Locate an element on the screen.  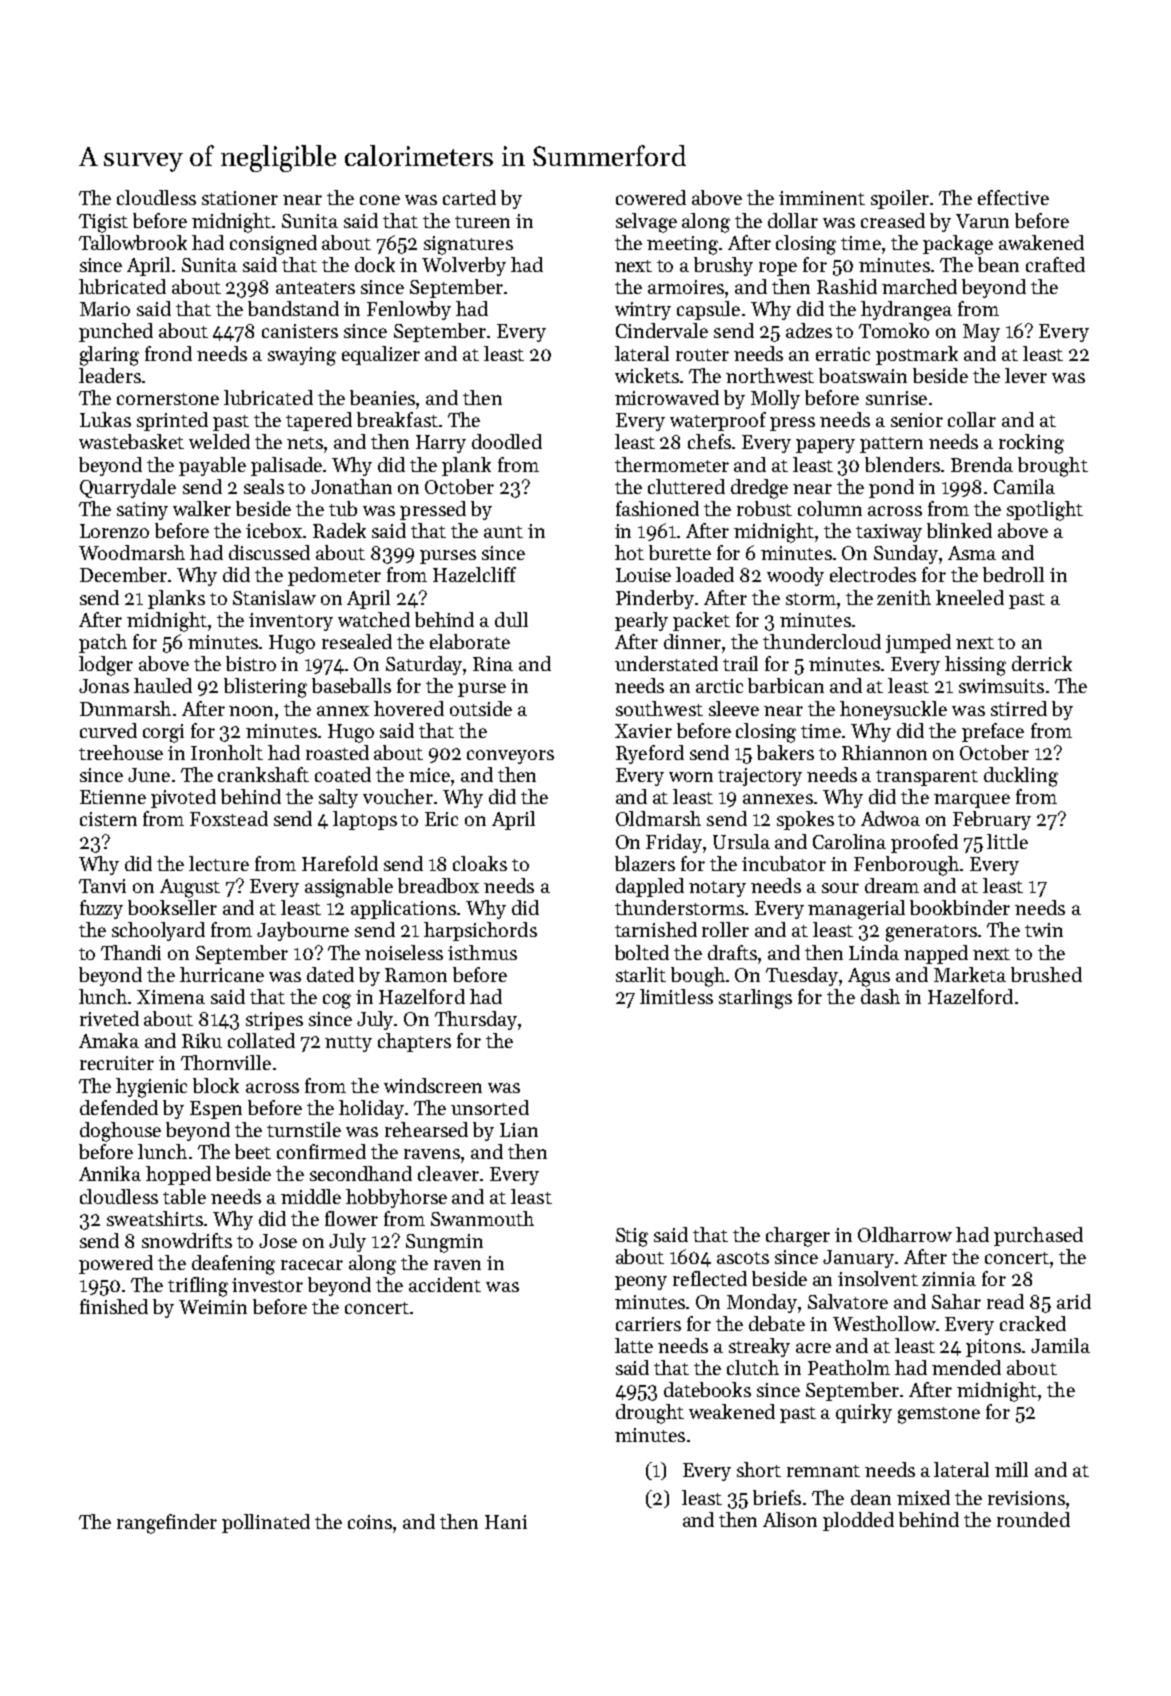
rangefinder is located at coordinates (167, 1524).
